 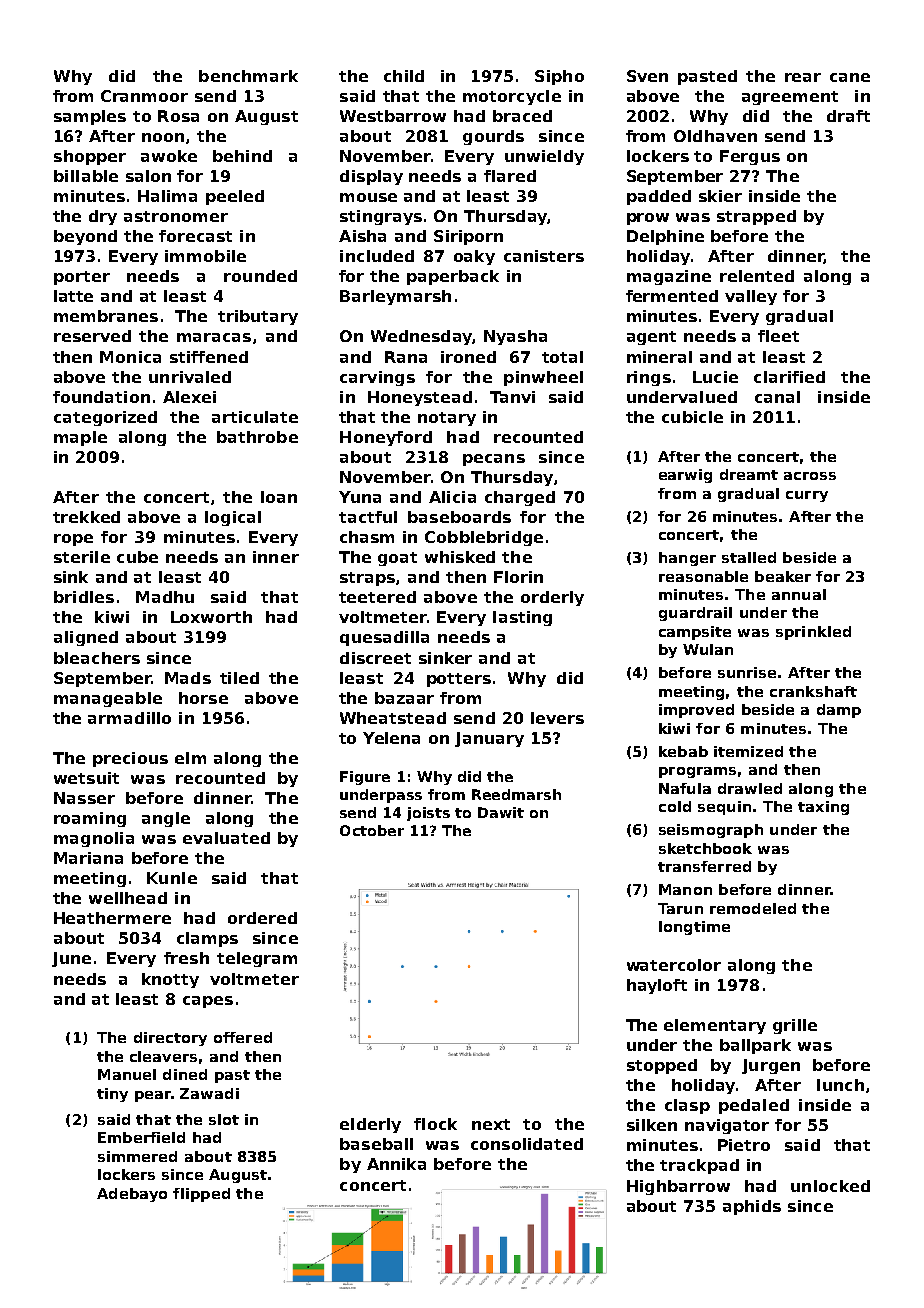 What do you see at coordinates (239, 678) in the page?
I see `tiled` at bounding box center [239, 678].
